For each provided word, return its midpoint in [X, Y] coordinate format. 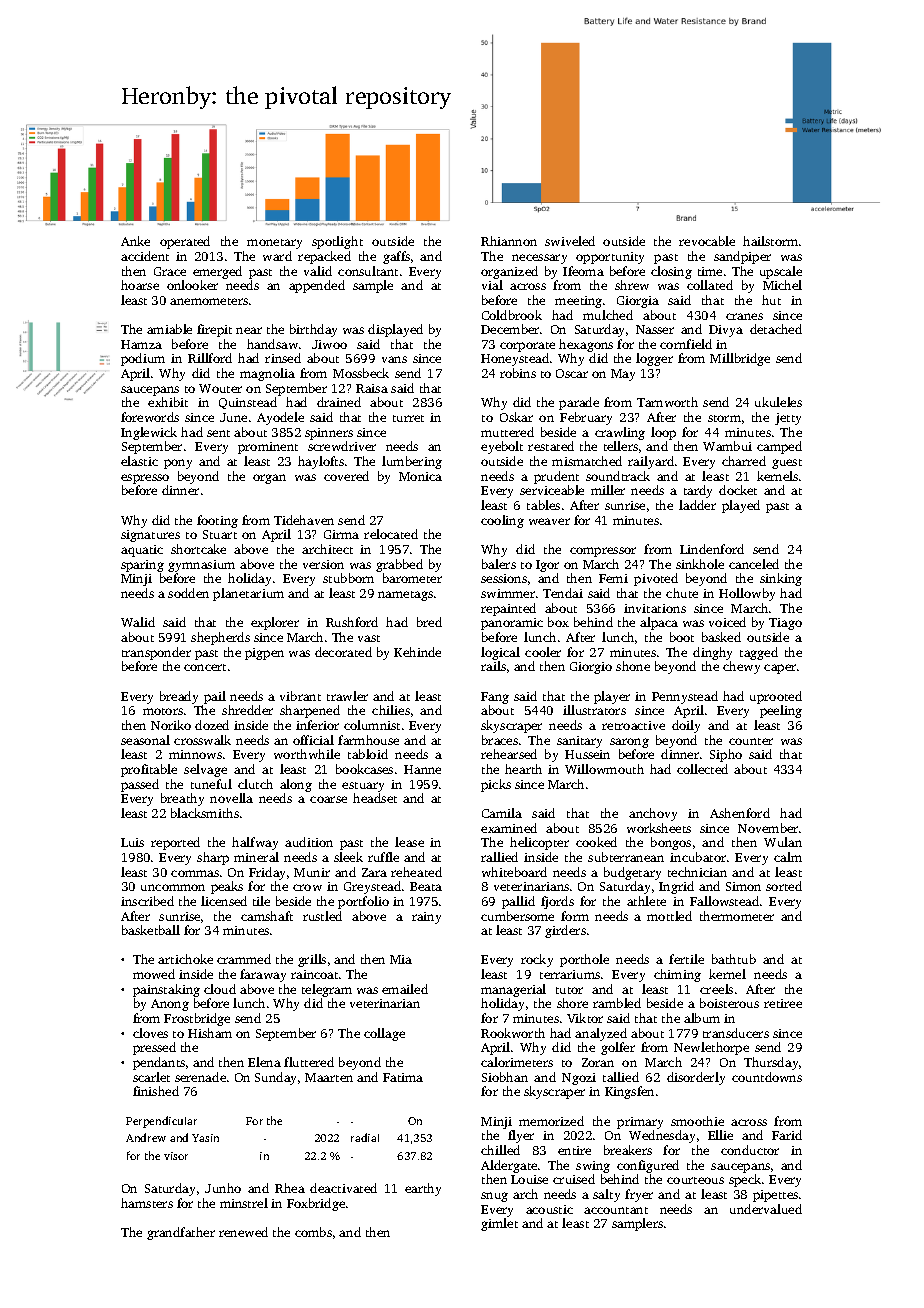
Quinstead [248, 403]
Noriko [171, 725]
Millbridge [740, 359]
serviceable [552, 490]
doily [686, 726]
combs [313, 1232]
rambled [617, 1003]
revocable [707, 241]
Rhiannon [509, 241]
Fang [495, 698]
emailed [405, 989]
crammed [244, 959]
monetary [274, 244]
